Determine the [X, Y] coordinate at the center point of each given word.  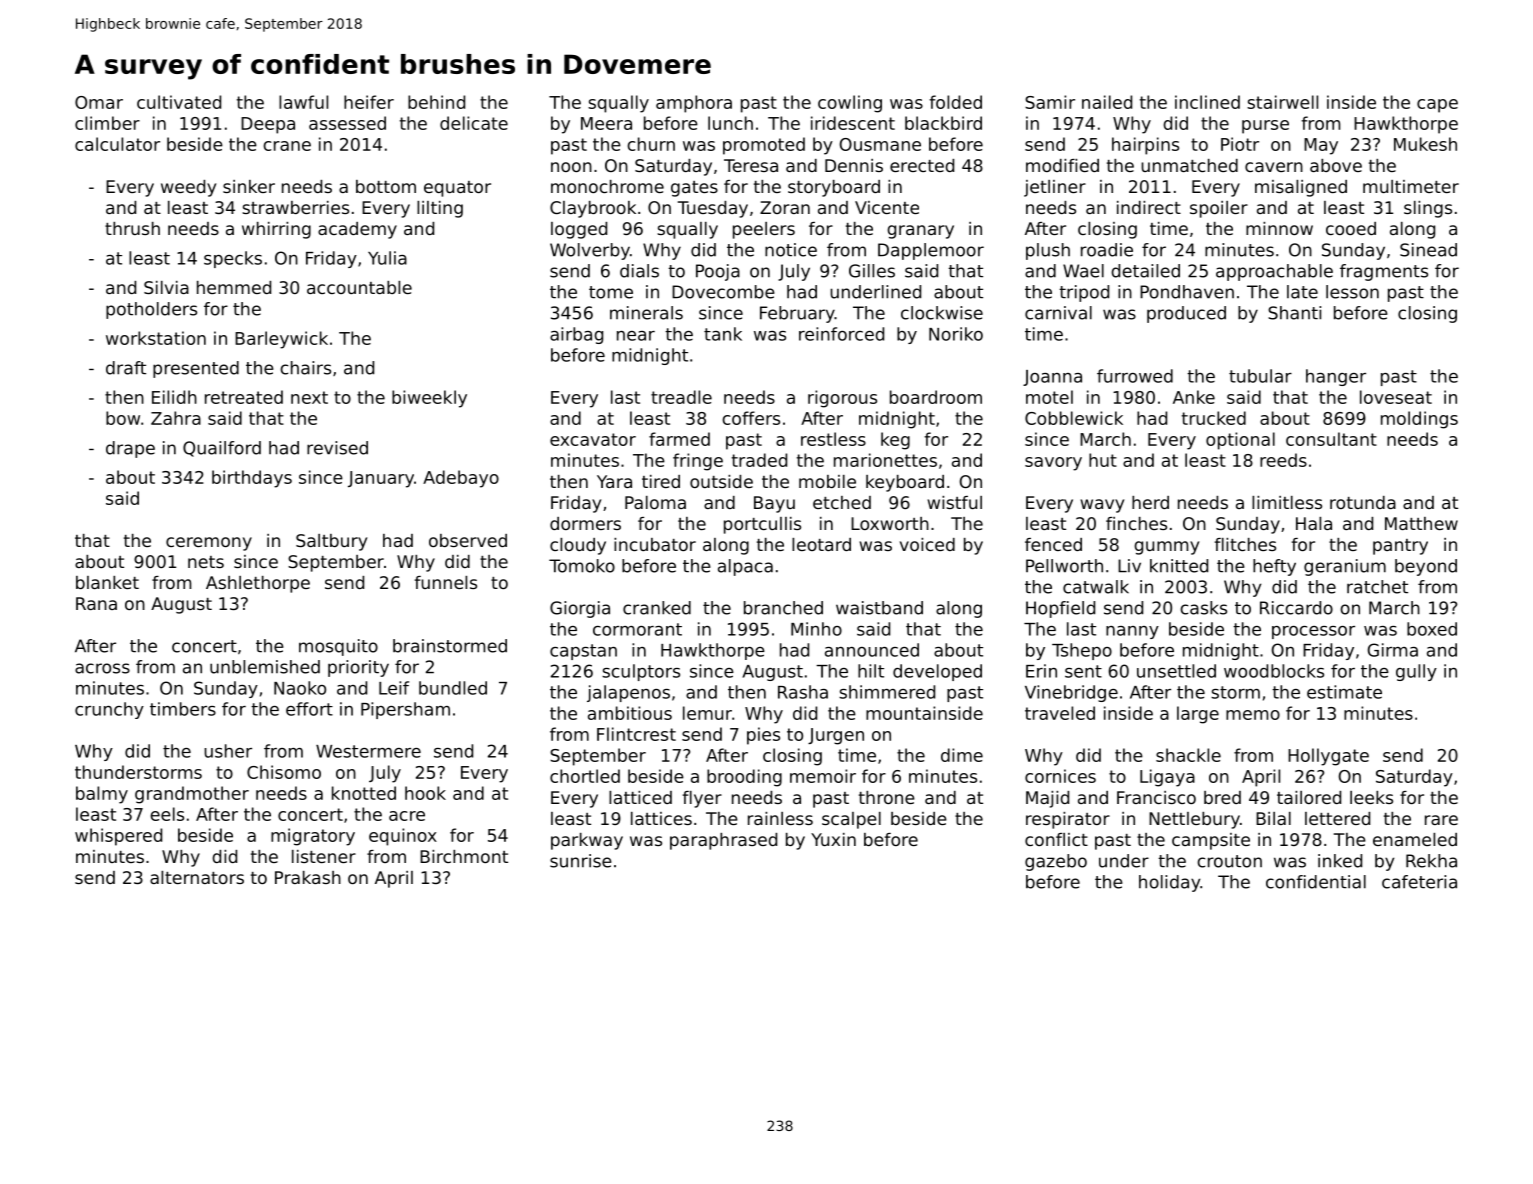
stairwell [1282, 102]
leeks [1371, 797]
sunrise [581, 861]
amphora [694, 104]
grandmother [192, 795]
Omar [99, 102]
